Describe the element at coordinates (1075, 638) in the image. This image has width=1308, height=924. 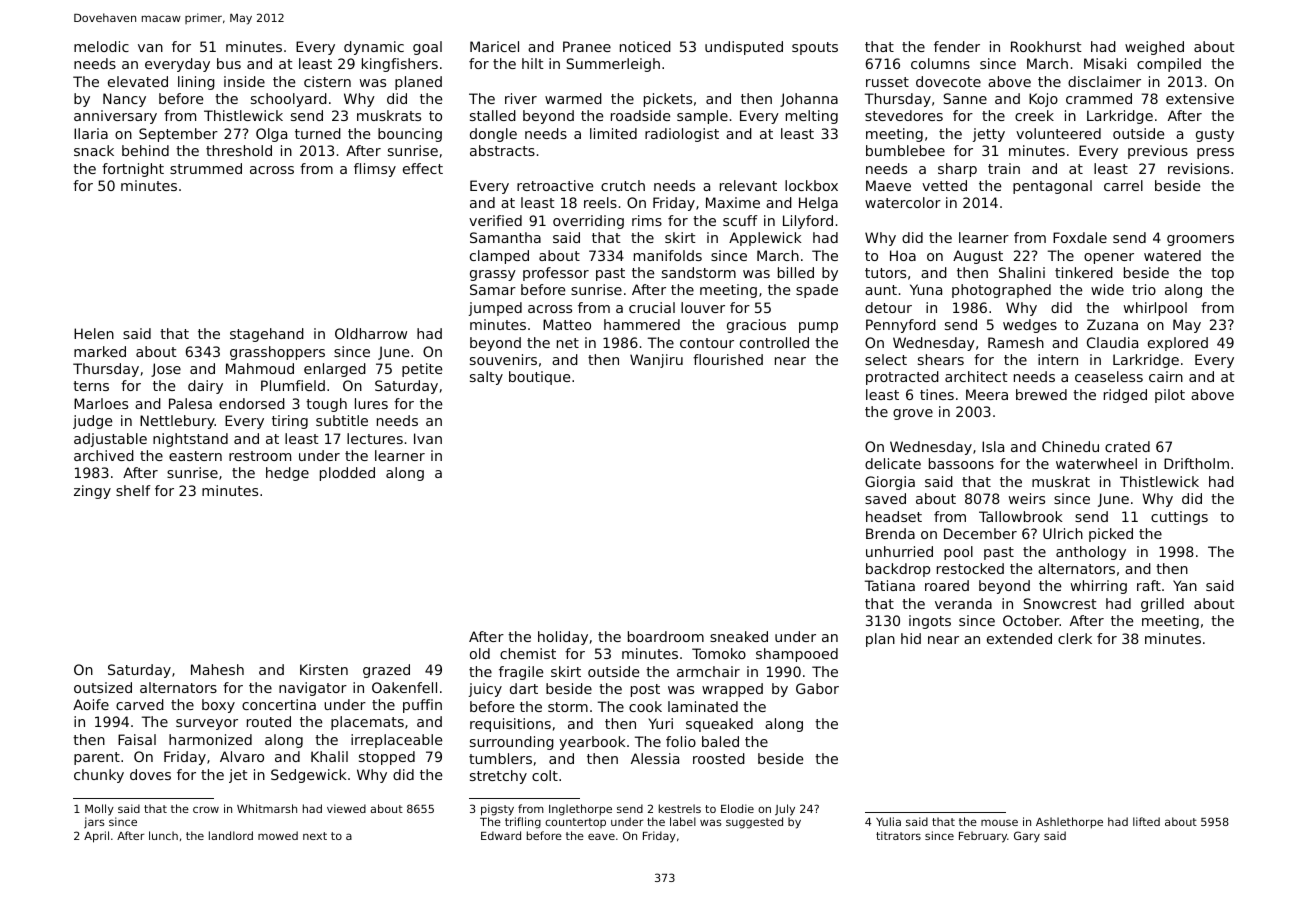
I see `clerk` at that location.
